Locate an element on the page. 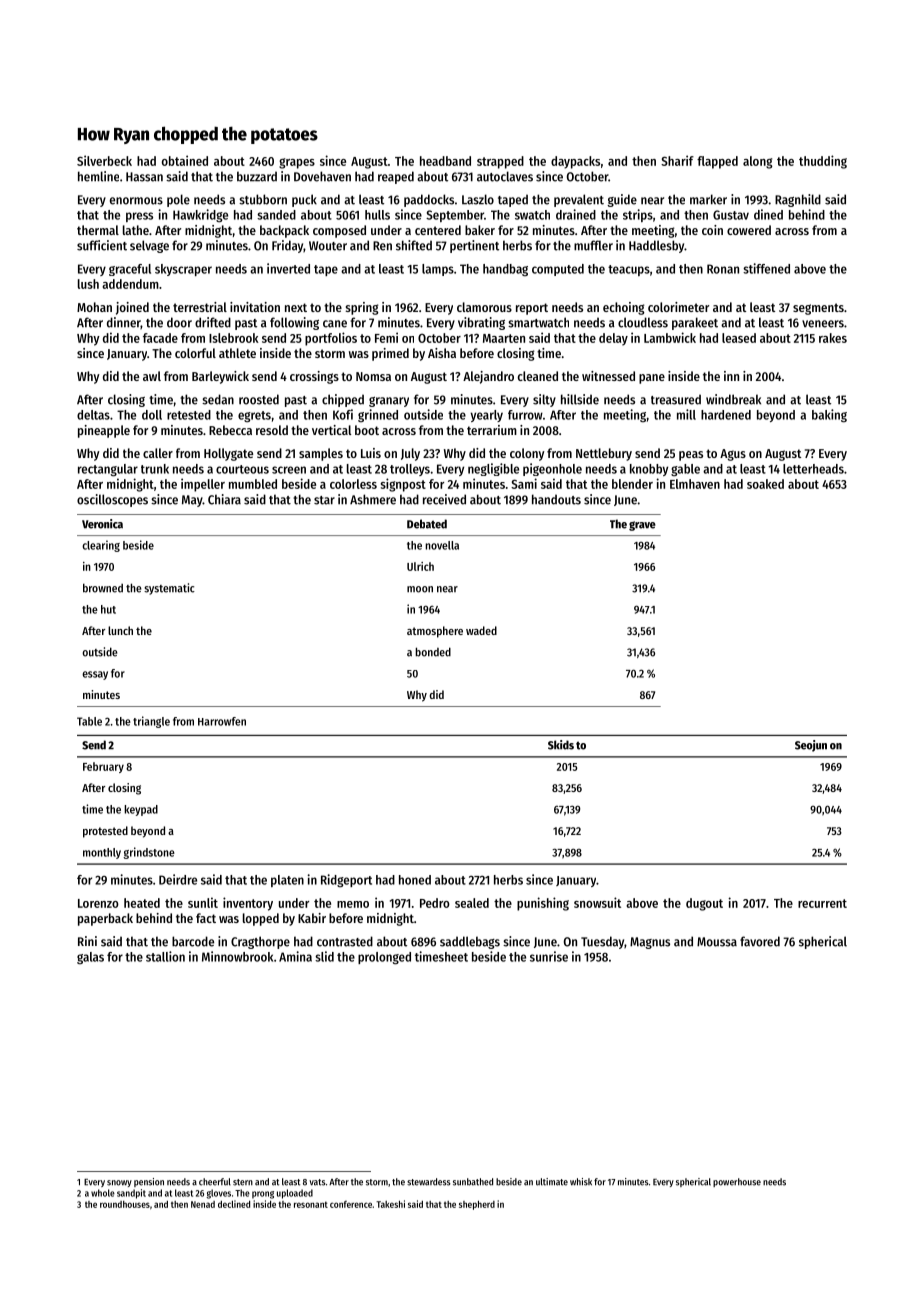 The height and width of the document is (1308, 924). deltas is located at coordinates (93, 415).
